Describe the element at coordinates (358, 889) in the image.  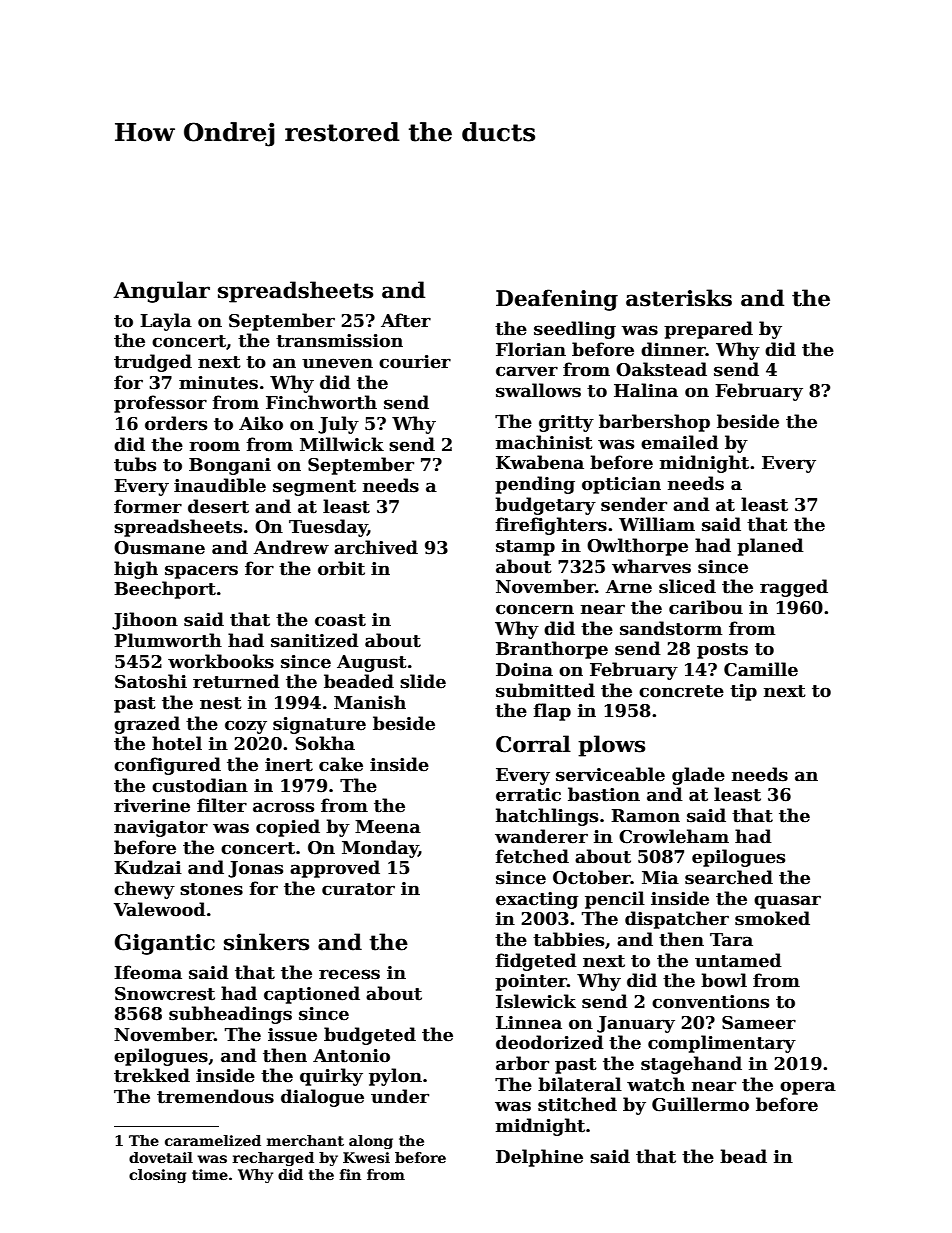
I see `curator` at that location.
